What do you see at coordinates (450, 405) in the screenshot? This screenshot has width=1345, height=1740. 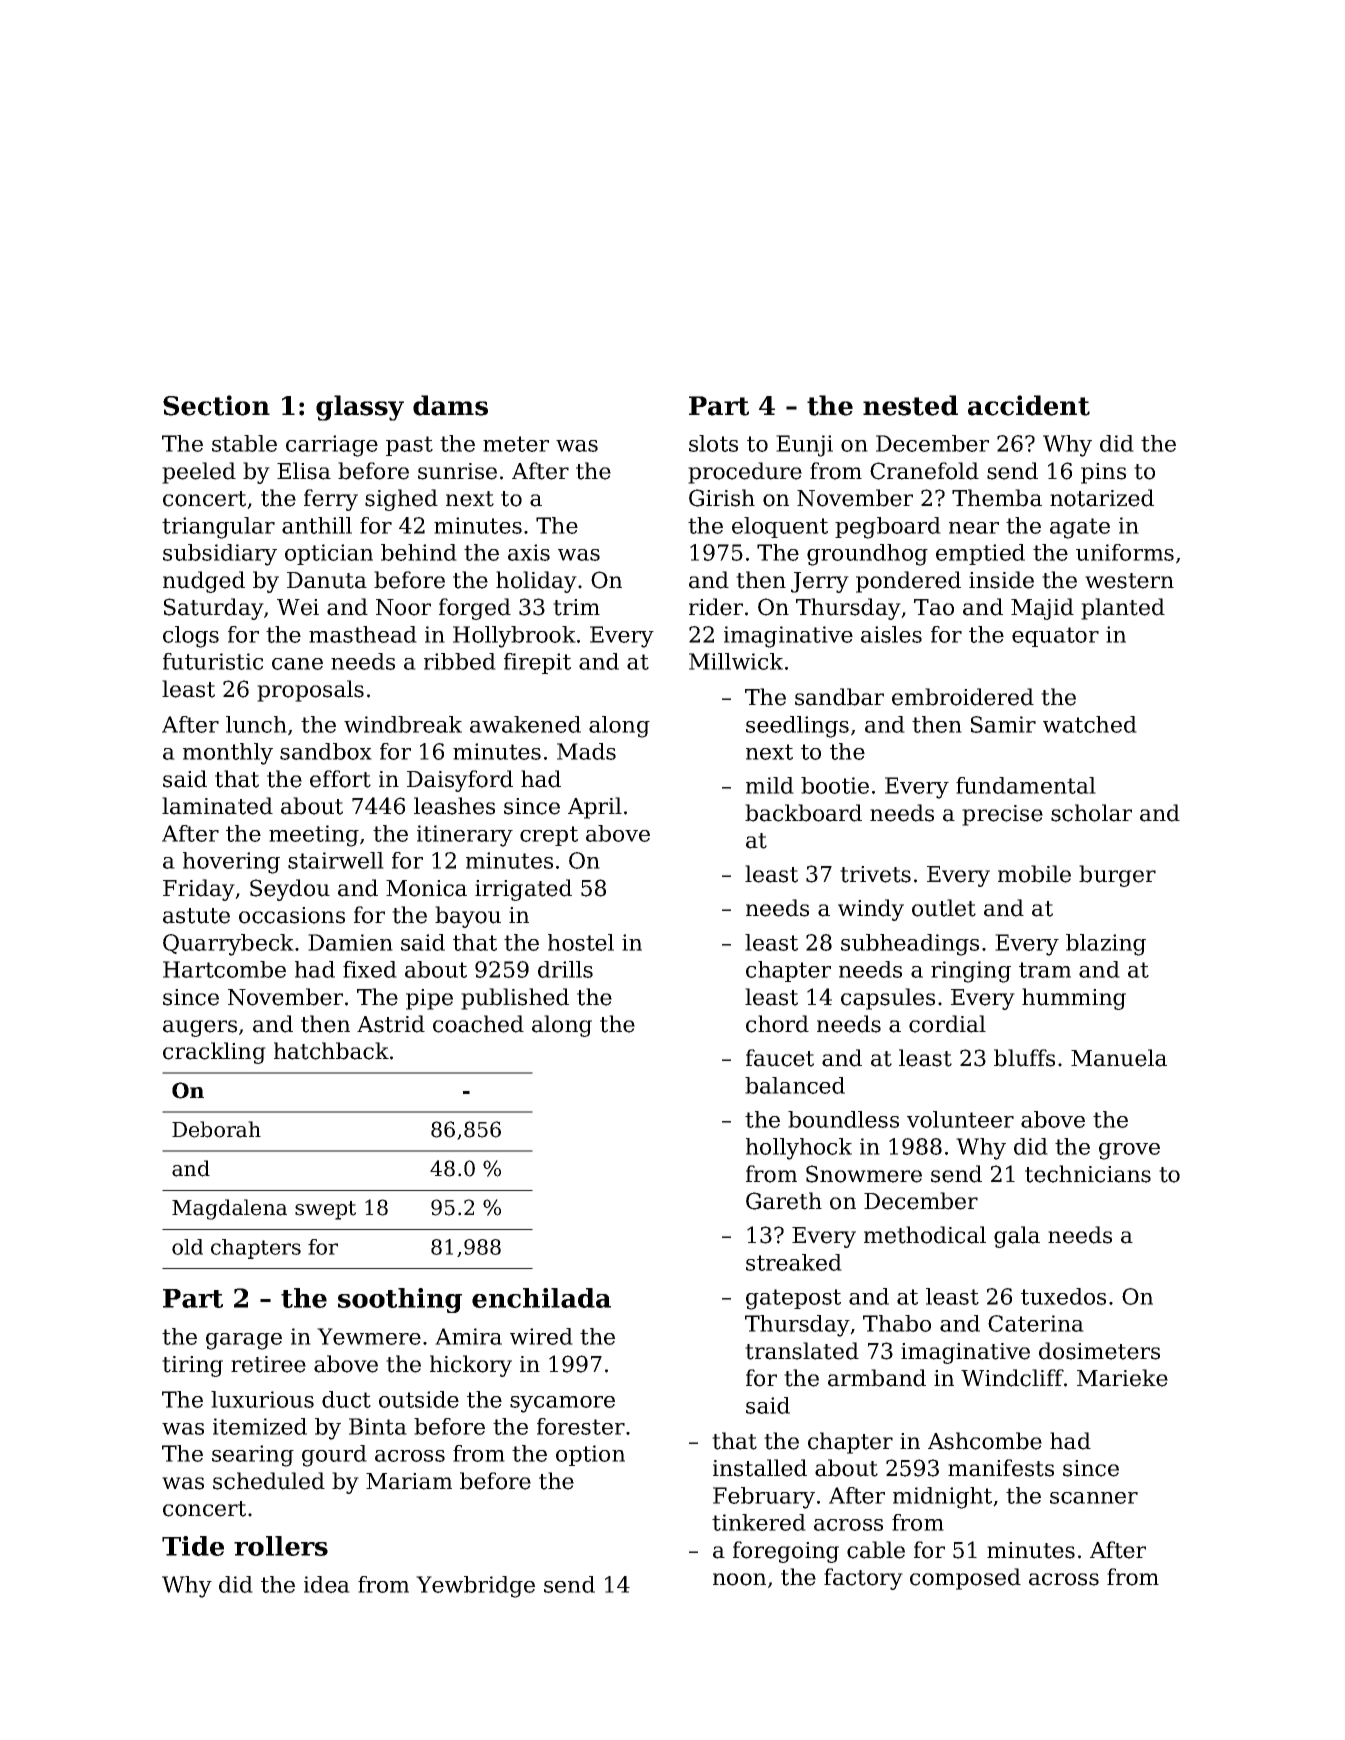 I see `dams` at bounding box center [450, 405].
